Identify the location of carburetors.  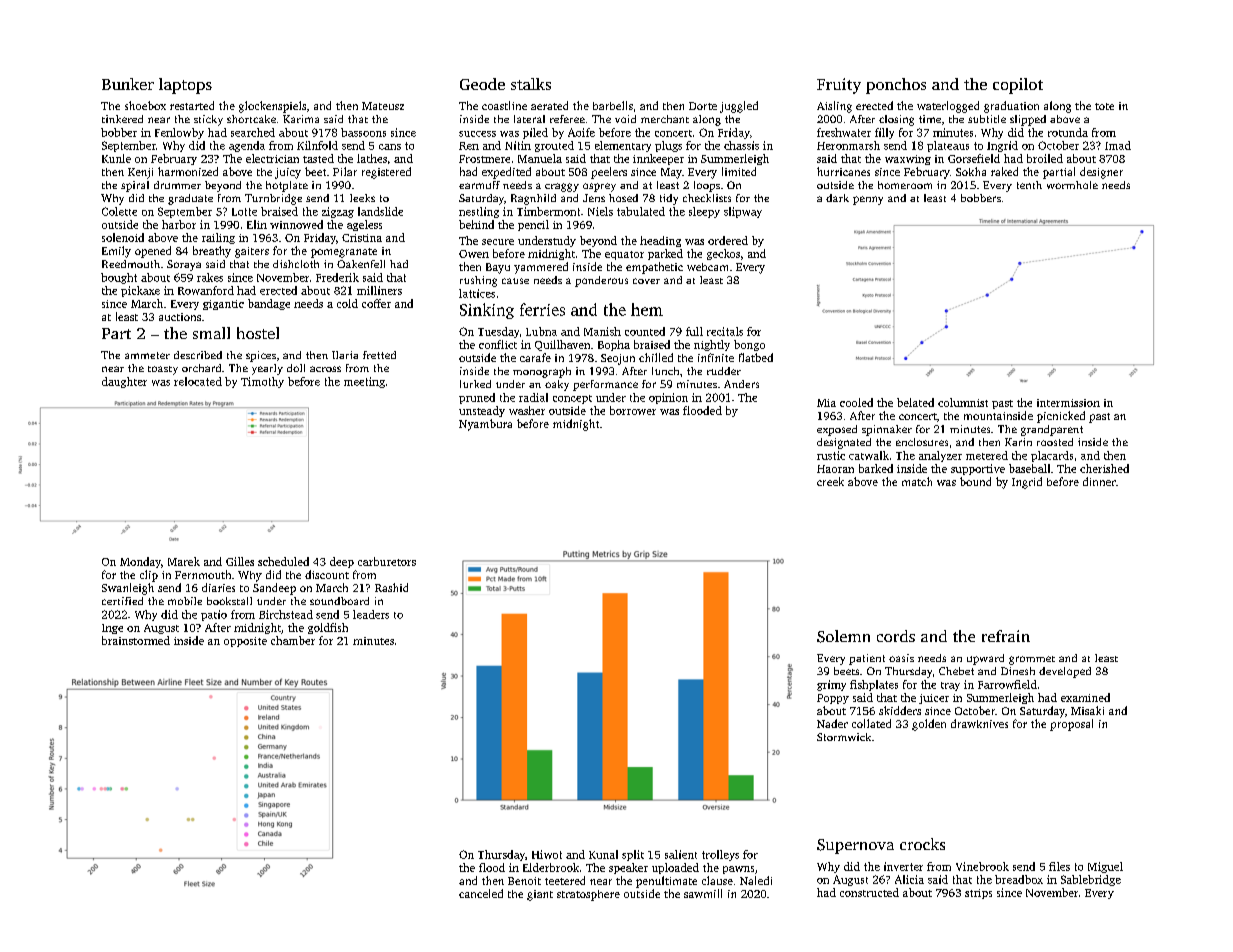
(387, 561).
